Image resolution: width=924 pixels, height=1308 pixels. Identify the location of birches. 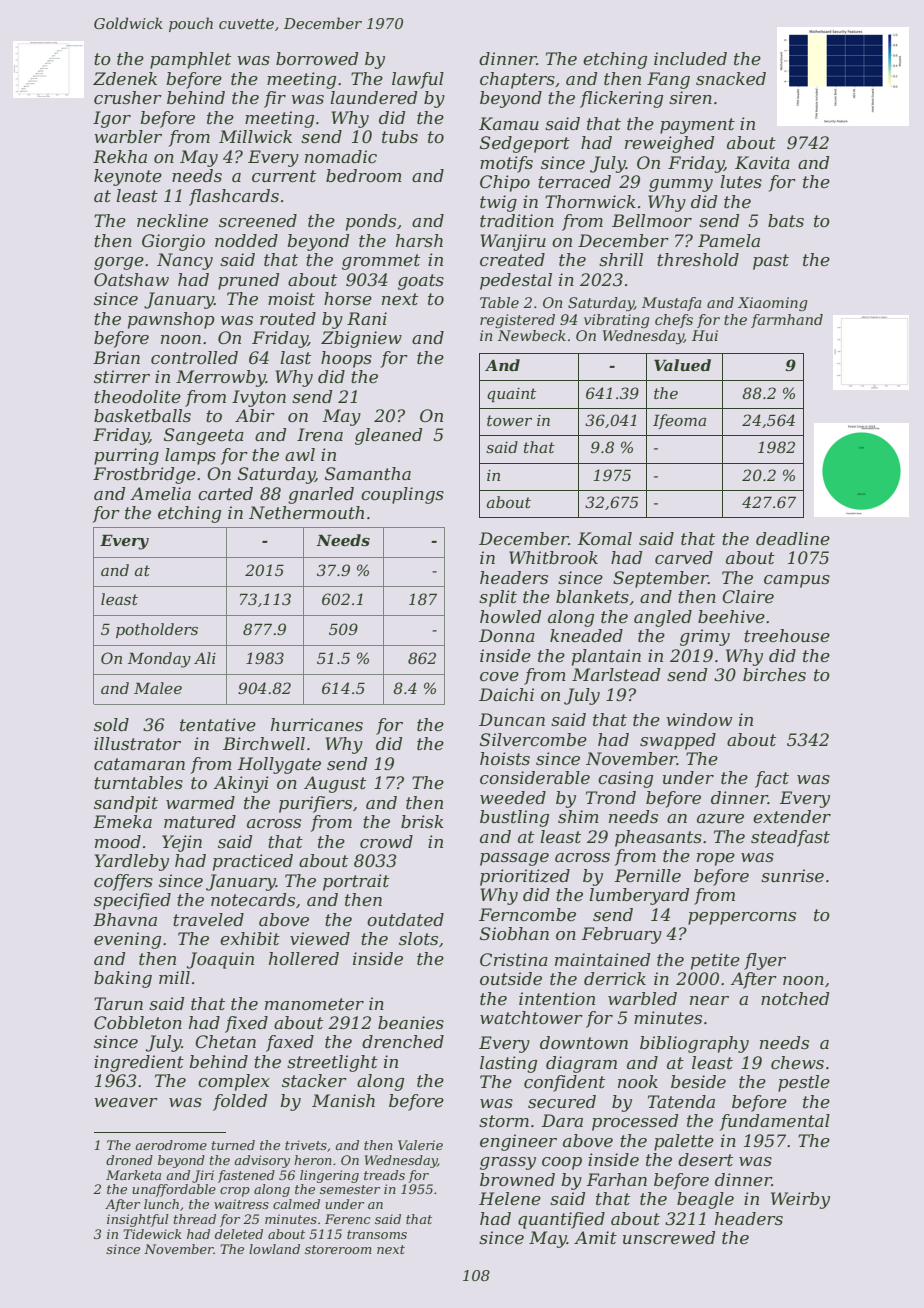
(774, 674).
